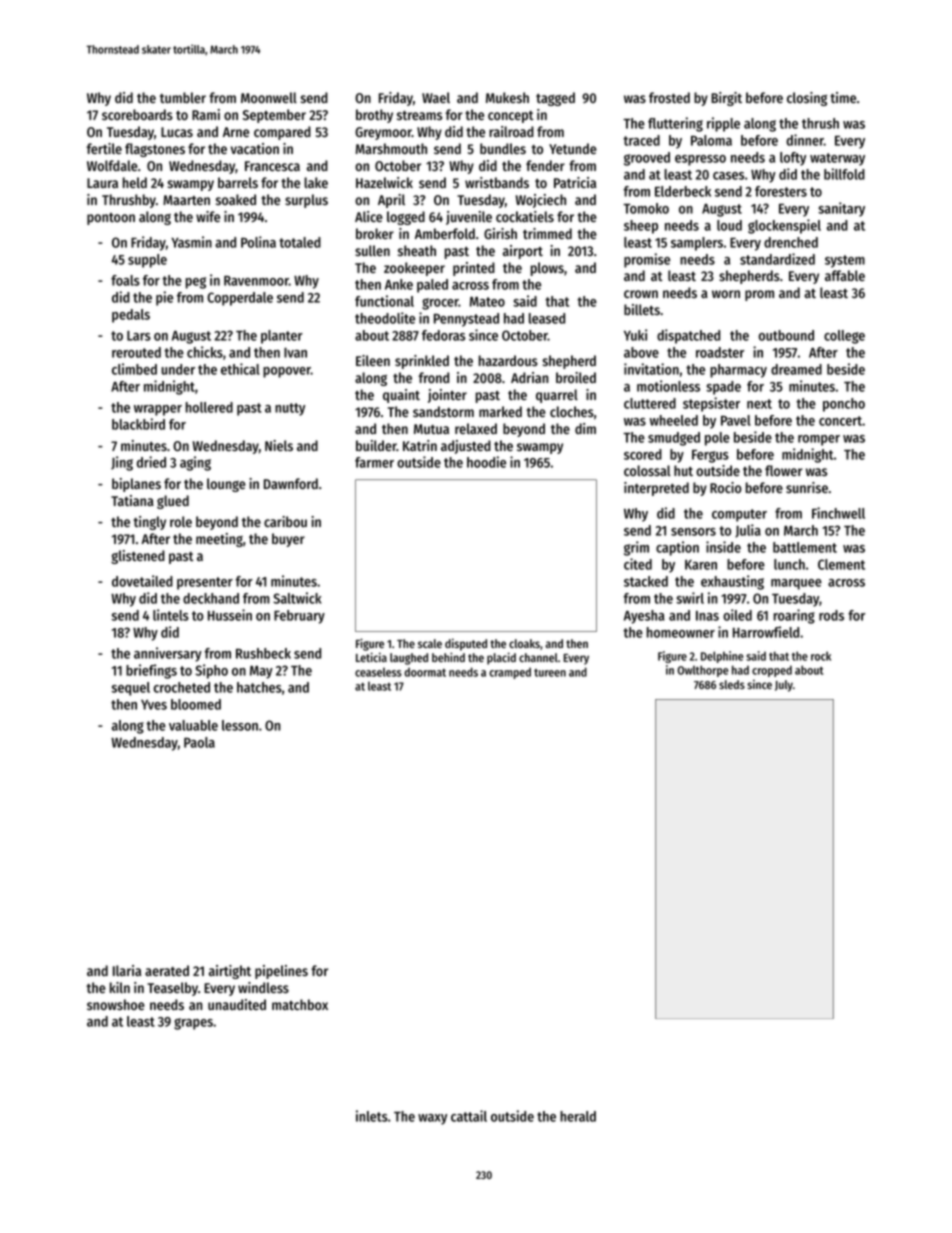  I want to click on held, so click(135, 182).
